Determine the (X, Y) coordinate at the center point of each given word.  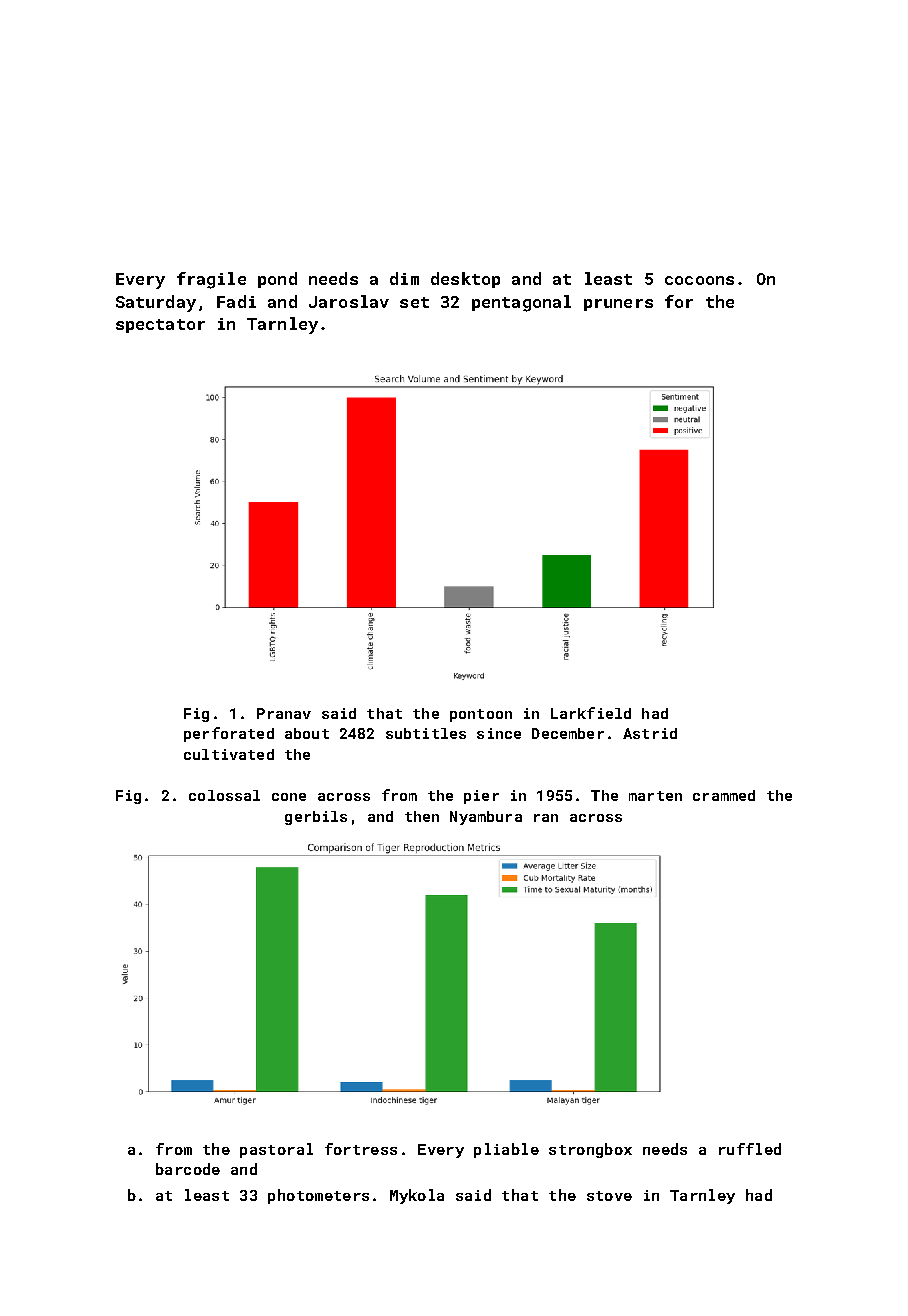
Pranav (284, 713)
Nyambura (486, 818)
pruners (618, 305)
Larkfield (591, 713)
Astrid (650, 733)
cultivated (229, 754)
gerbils (316, 818)
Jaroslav (349, 301)
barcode (188, 1169)
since (499, 733)
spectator (160, 326)
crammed (724, 795)
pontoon (481, 715)
